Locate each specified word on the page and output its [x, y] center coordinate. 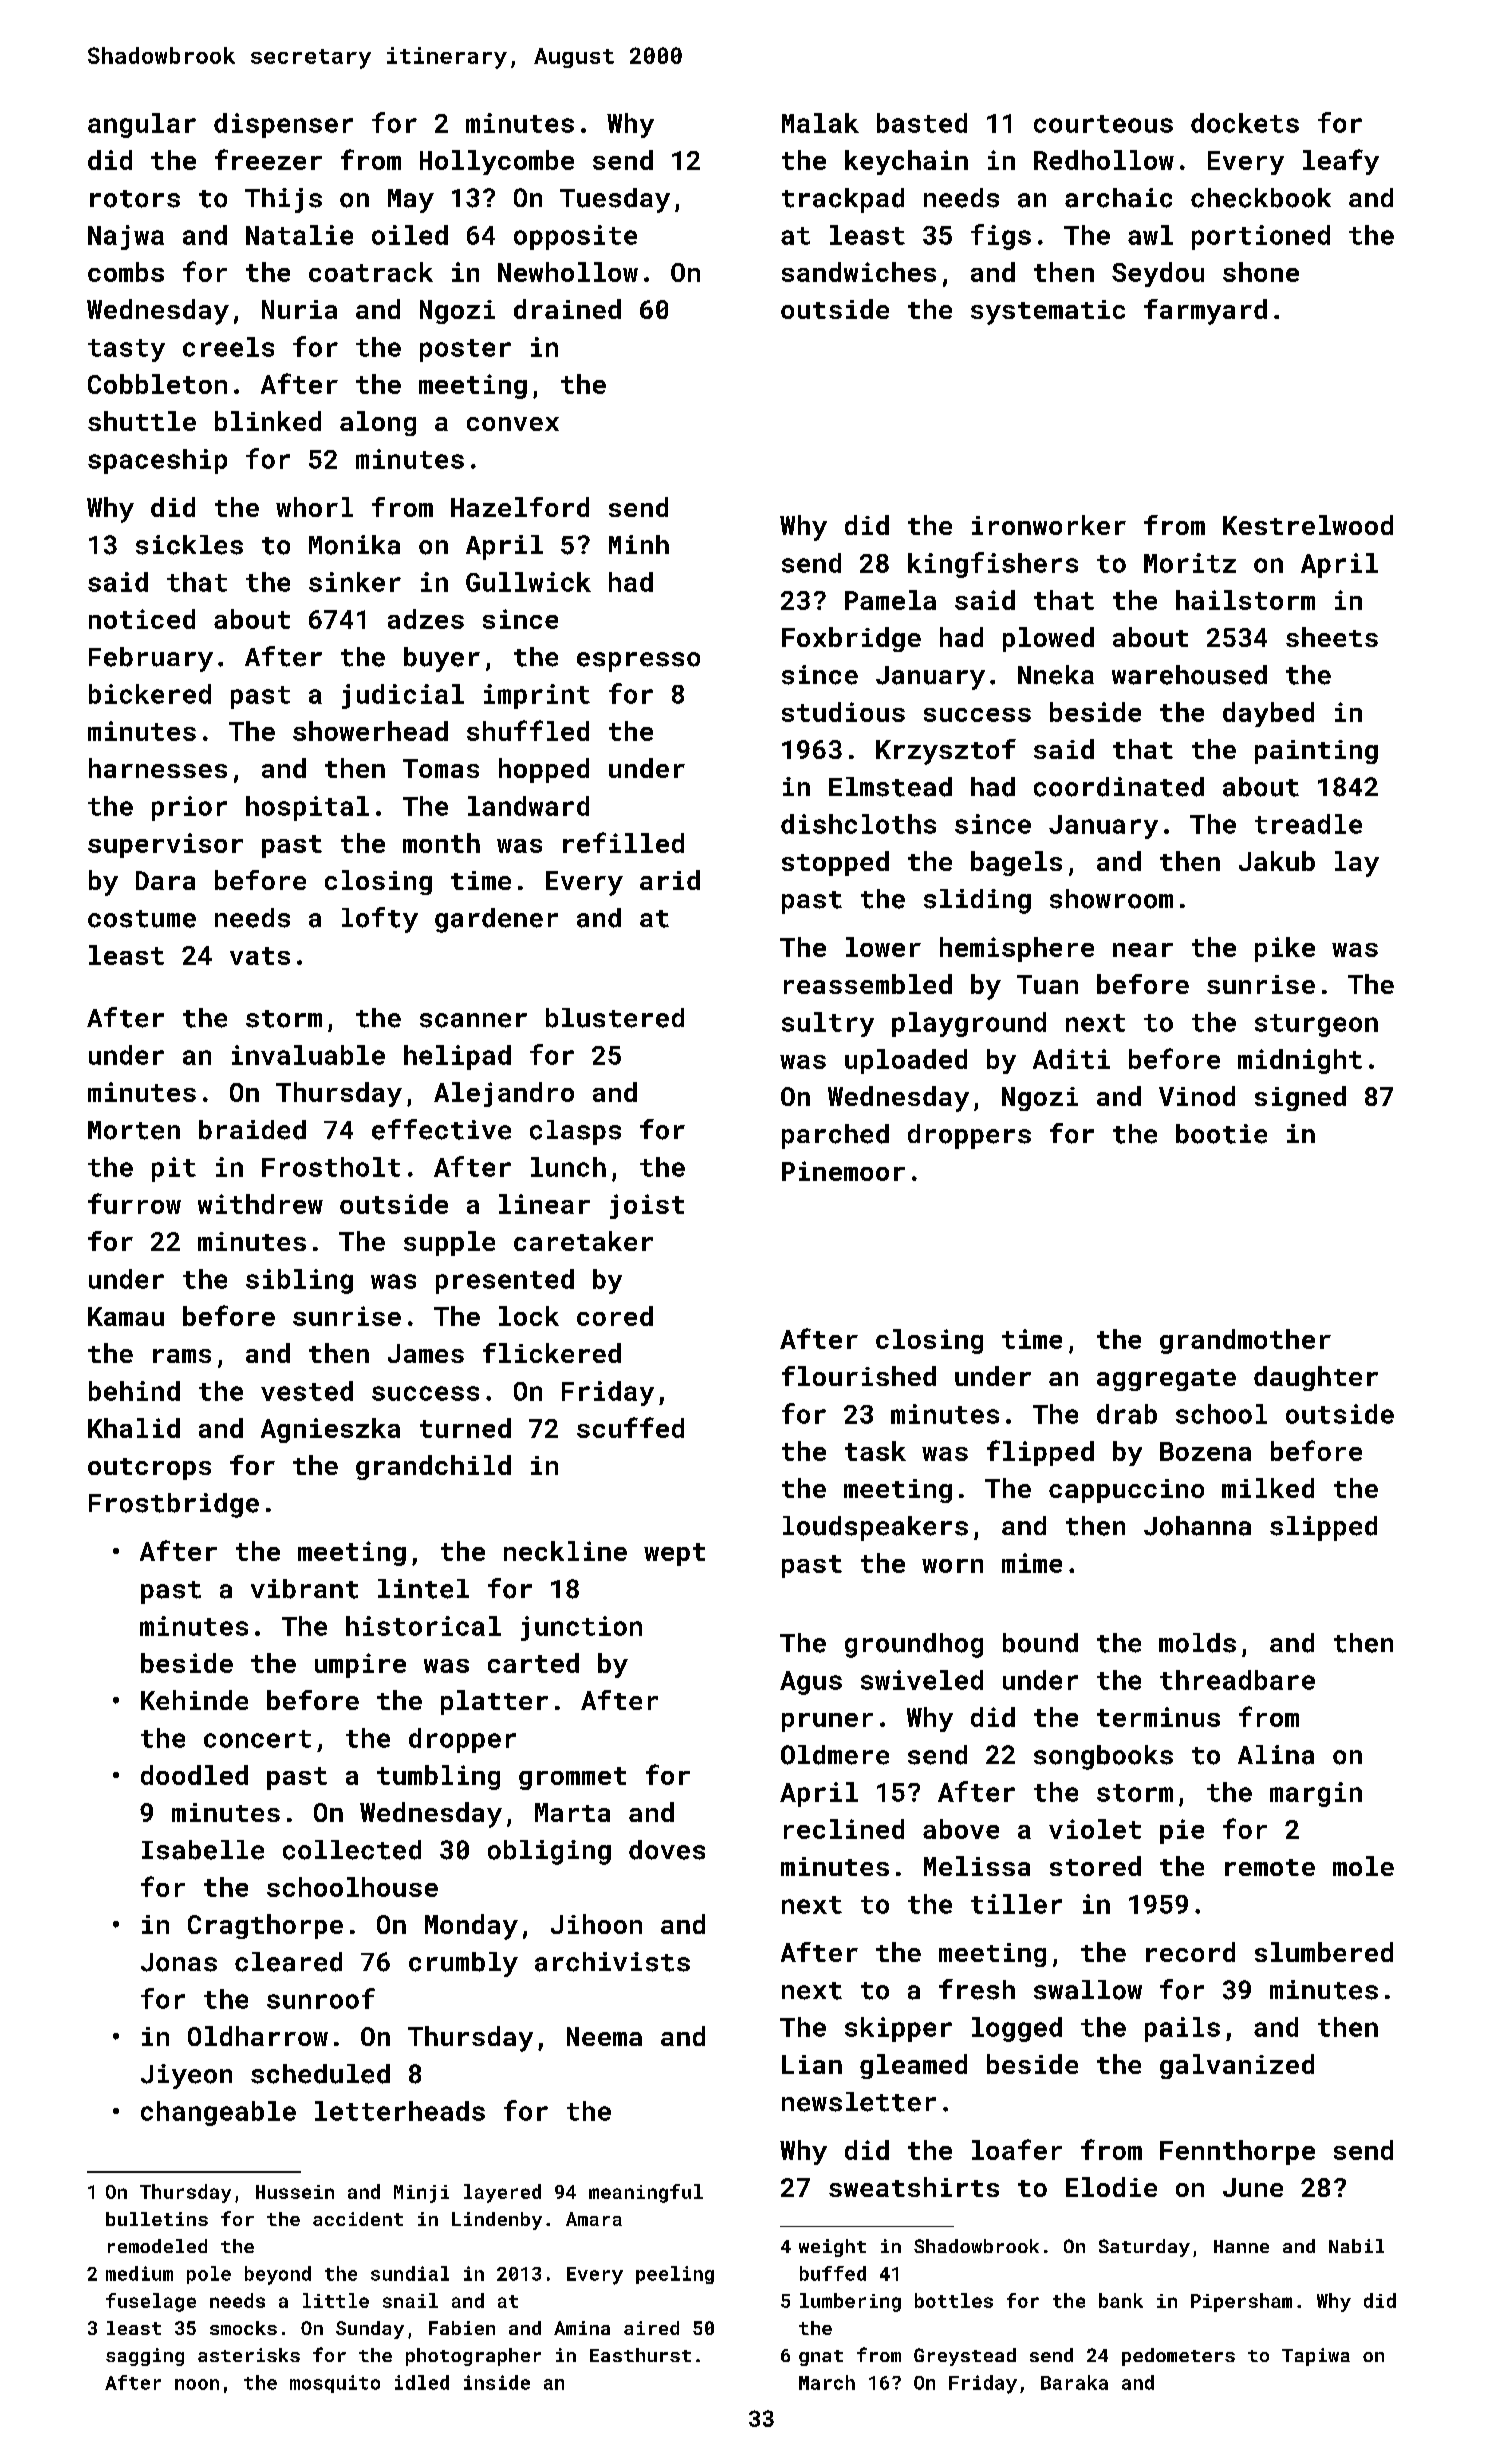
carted [533, 1663]
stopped [835, 863]
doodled [194, 1775]
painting [1316, 752]
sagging [145, 2357]
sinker [355, 582]
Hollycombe [497, 162]
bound [1040, 1643]
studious [843, 712]
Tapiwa [1316, 2357]
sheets [1332, 637]
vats [260, 956]
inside [497, 2382]
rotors [135, 199]
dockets [1245, 123]
